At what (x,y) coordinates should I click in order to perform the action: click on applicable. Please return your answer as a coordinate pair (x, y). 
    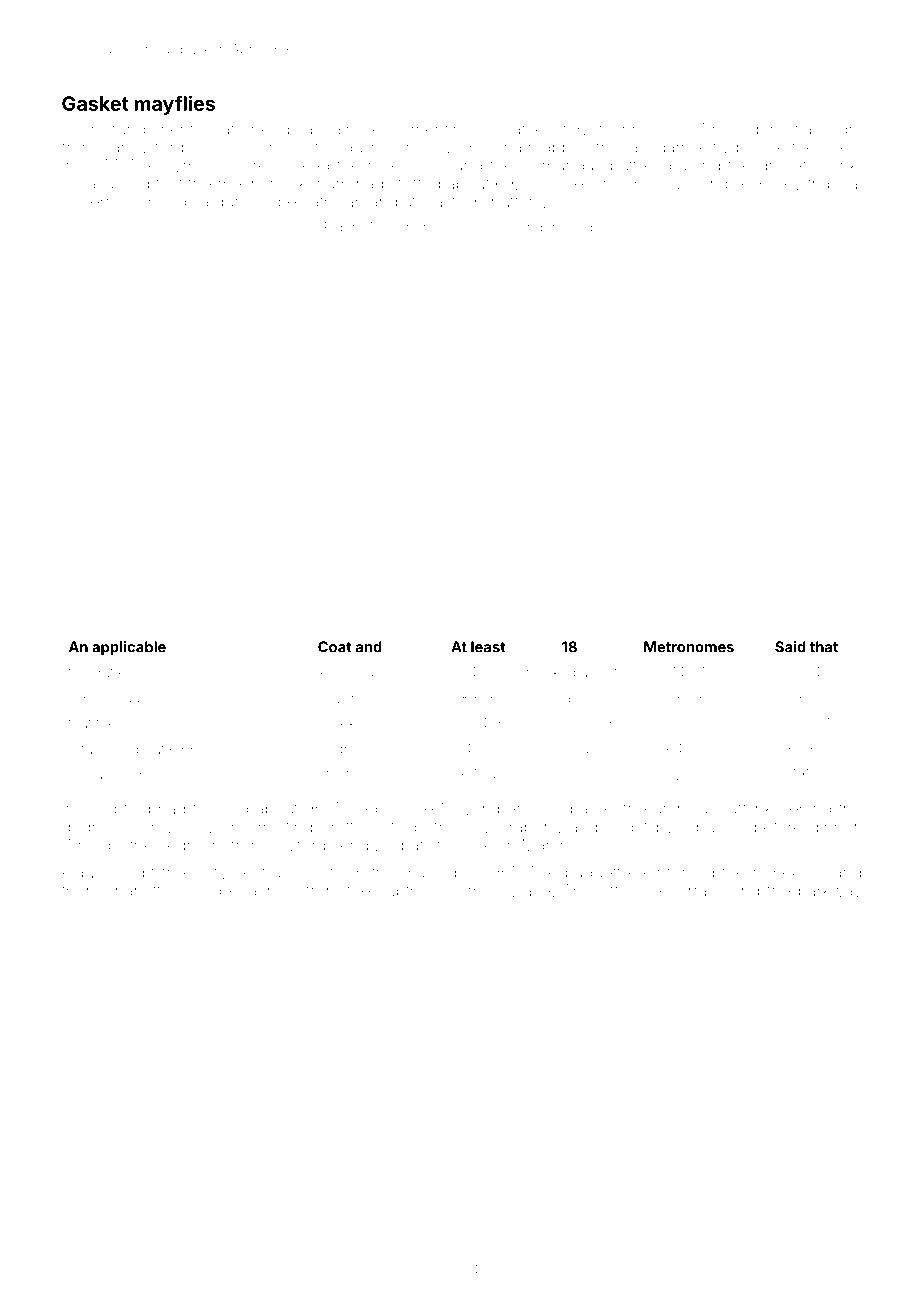
    Looking at the image, I should click on (129, 648).
